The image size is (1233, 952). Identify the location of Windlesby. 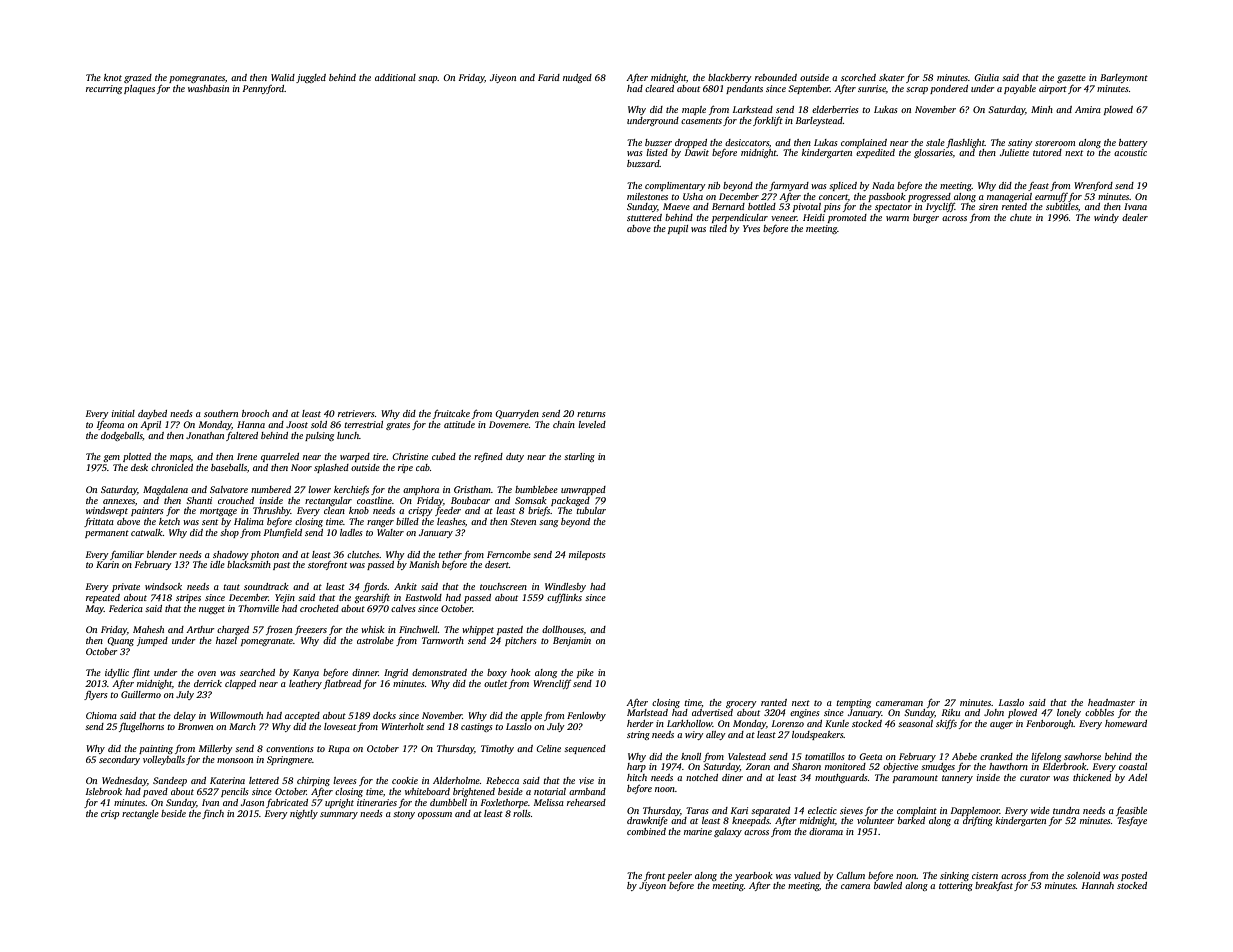
(565, 587).
